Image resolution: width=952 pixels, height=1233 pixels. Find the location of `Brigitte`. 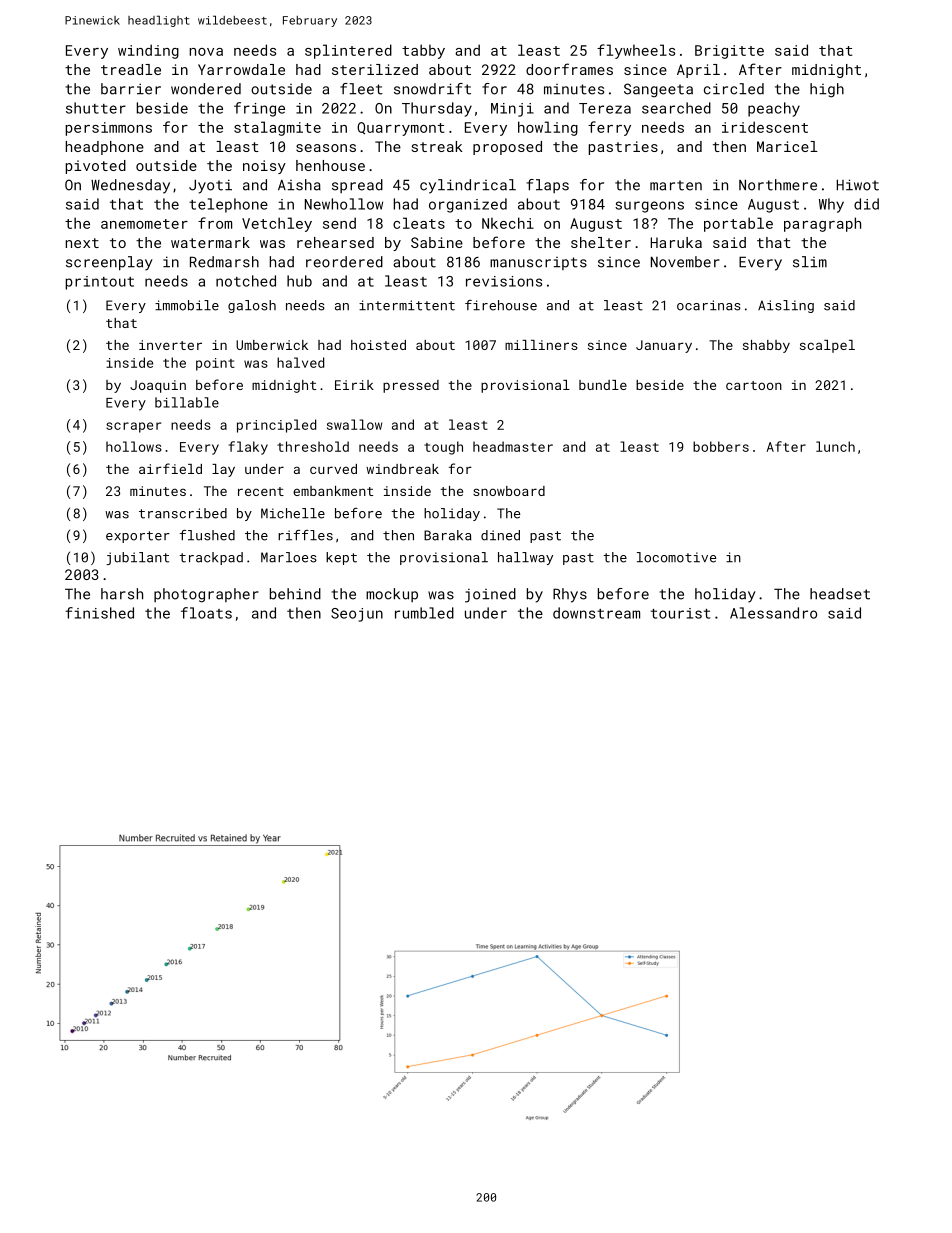

Brigitte is located at coordinates (729, 52).
